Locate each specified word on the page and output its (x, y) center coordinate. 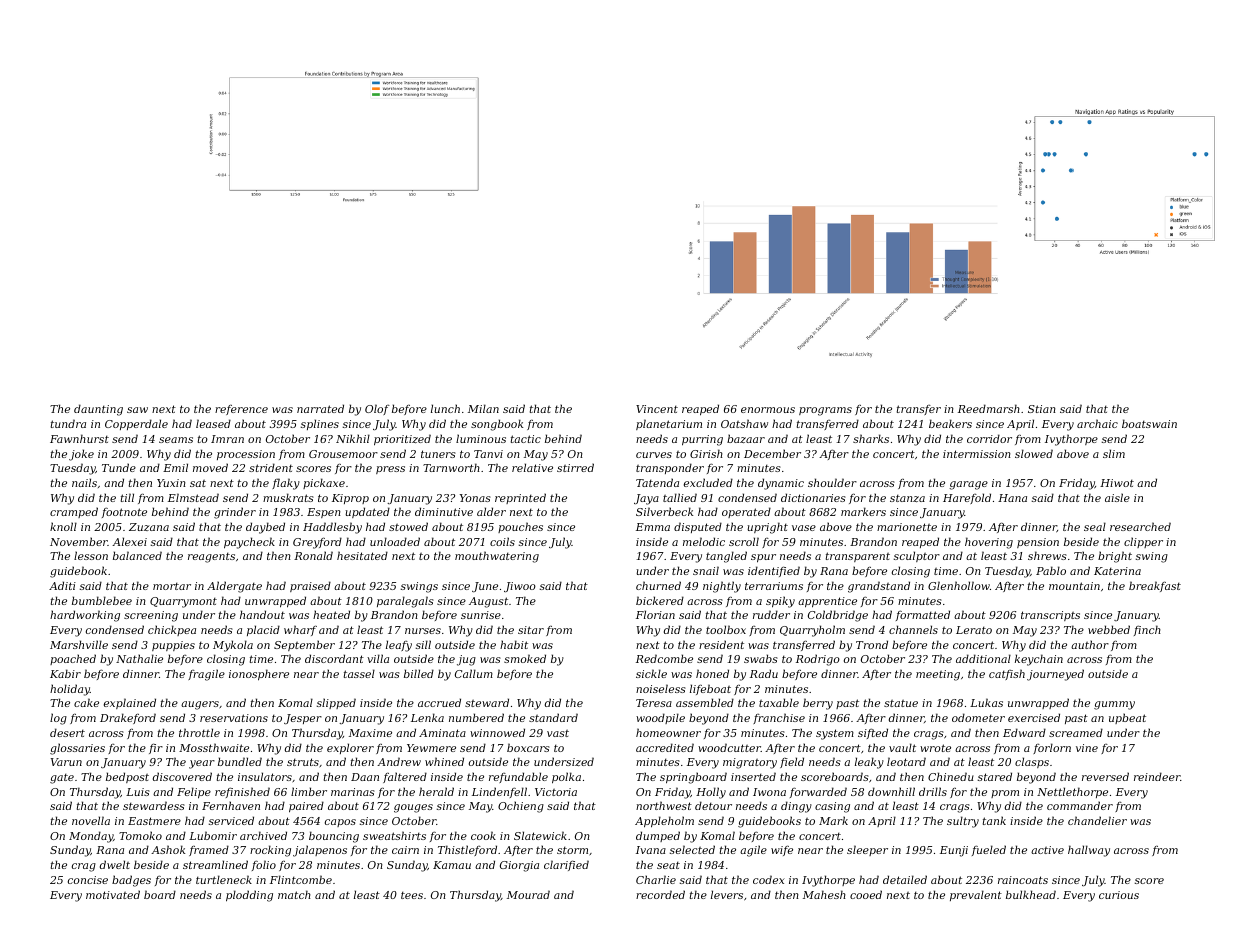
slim (1114, 453)
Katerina (1117, 571)
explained (130, 703)
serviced (231, 820)
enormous (768, 410)
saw (137, 410)
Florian (655, 614)
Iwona (769, 792)
